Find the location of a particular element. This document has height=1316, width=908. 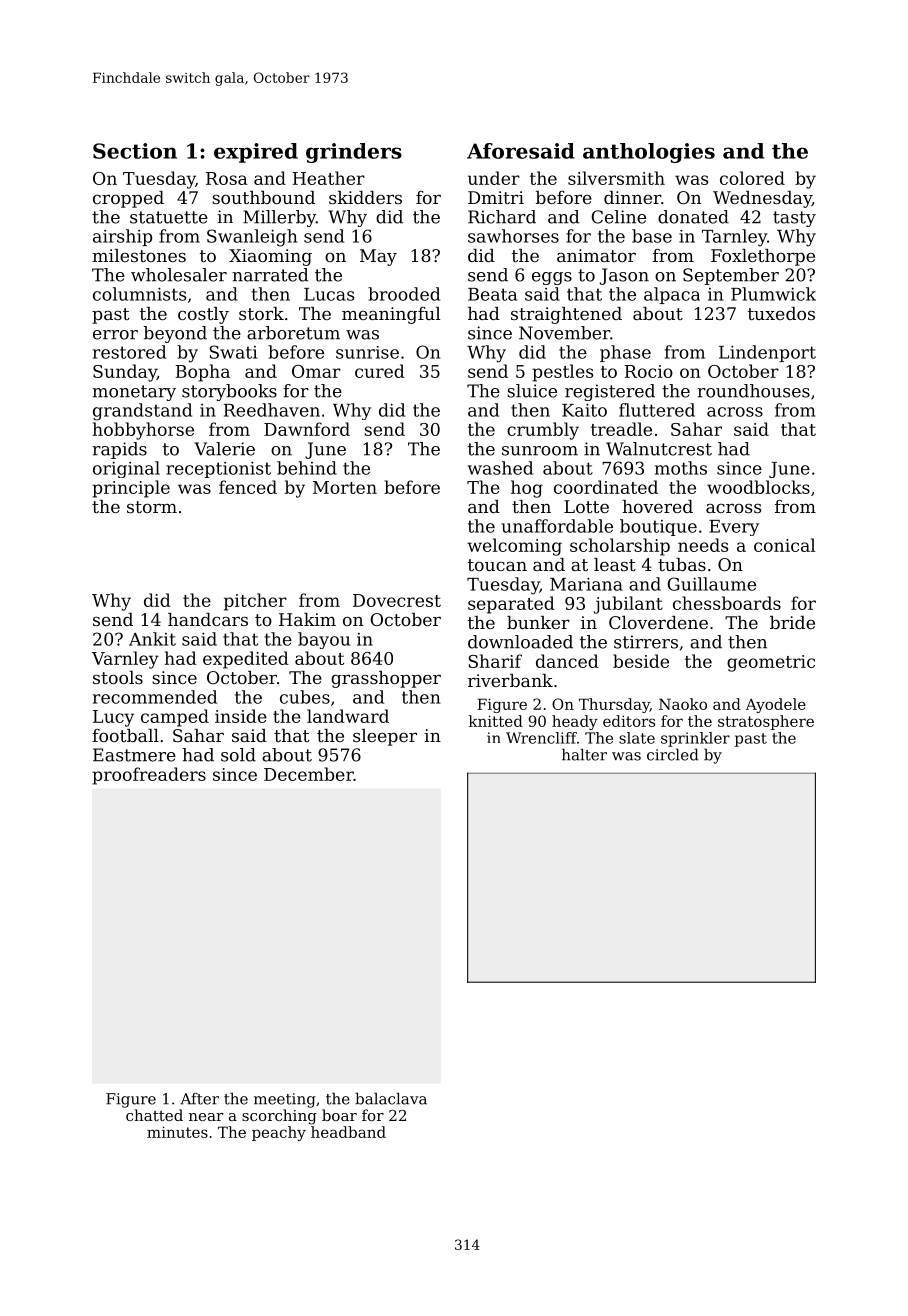

southbound is located at coordinates (263, 197).
